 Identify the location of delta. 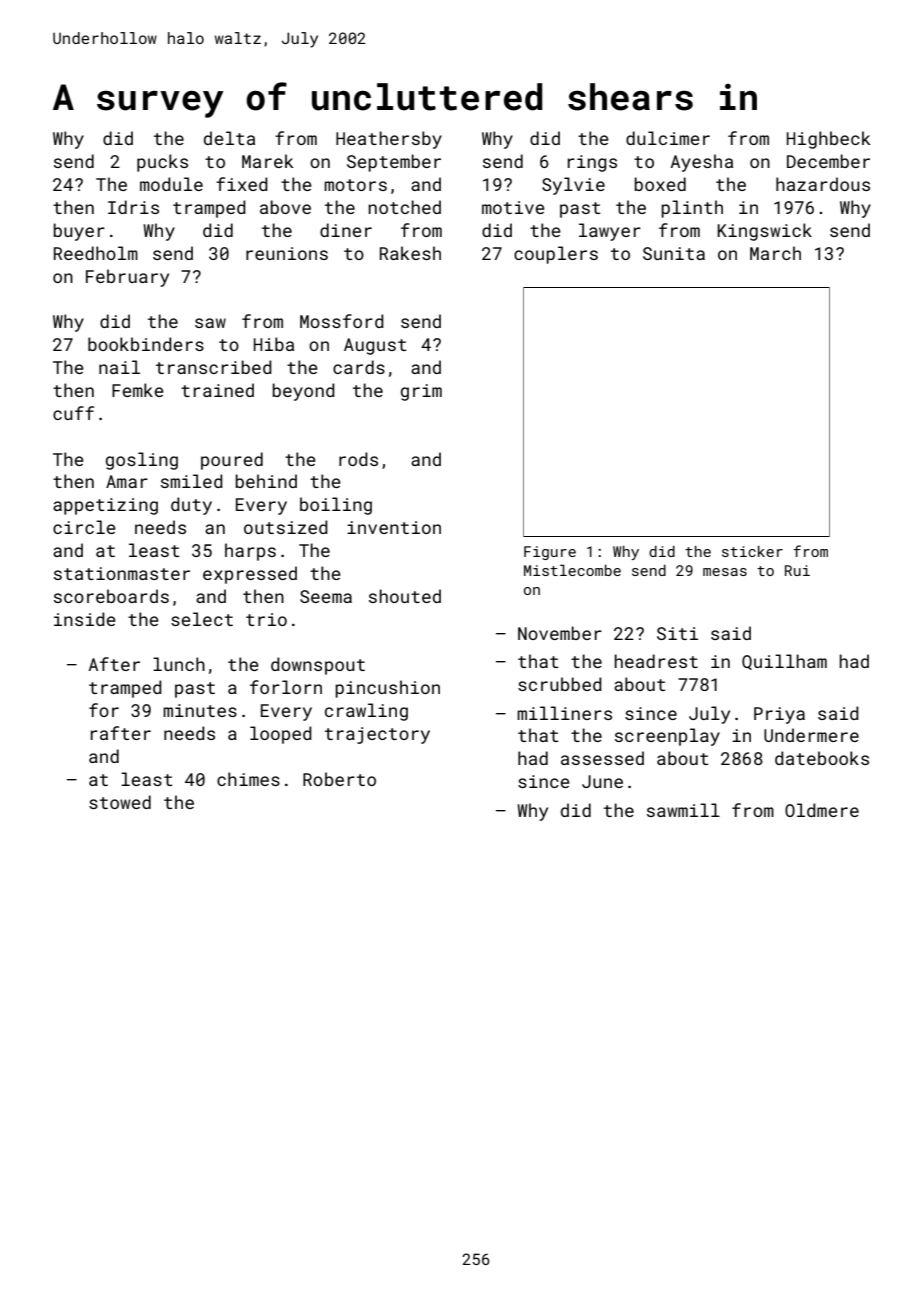
(229, 138).
